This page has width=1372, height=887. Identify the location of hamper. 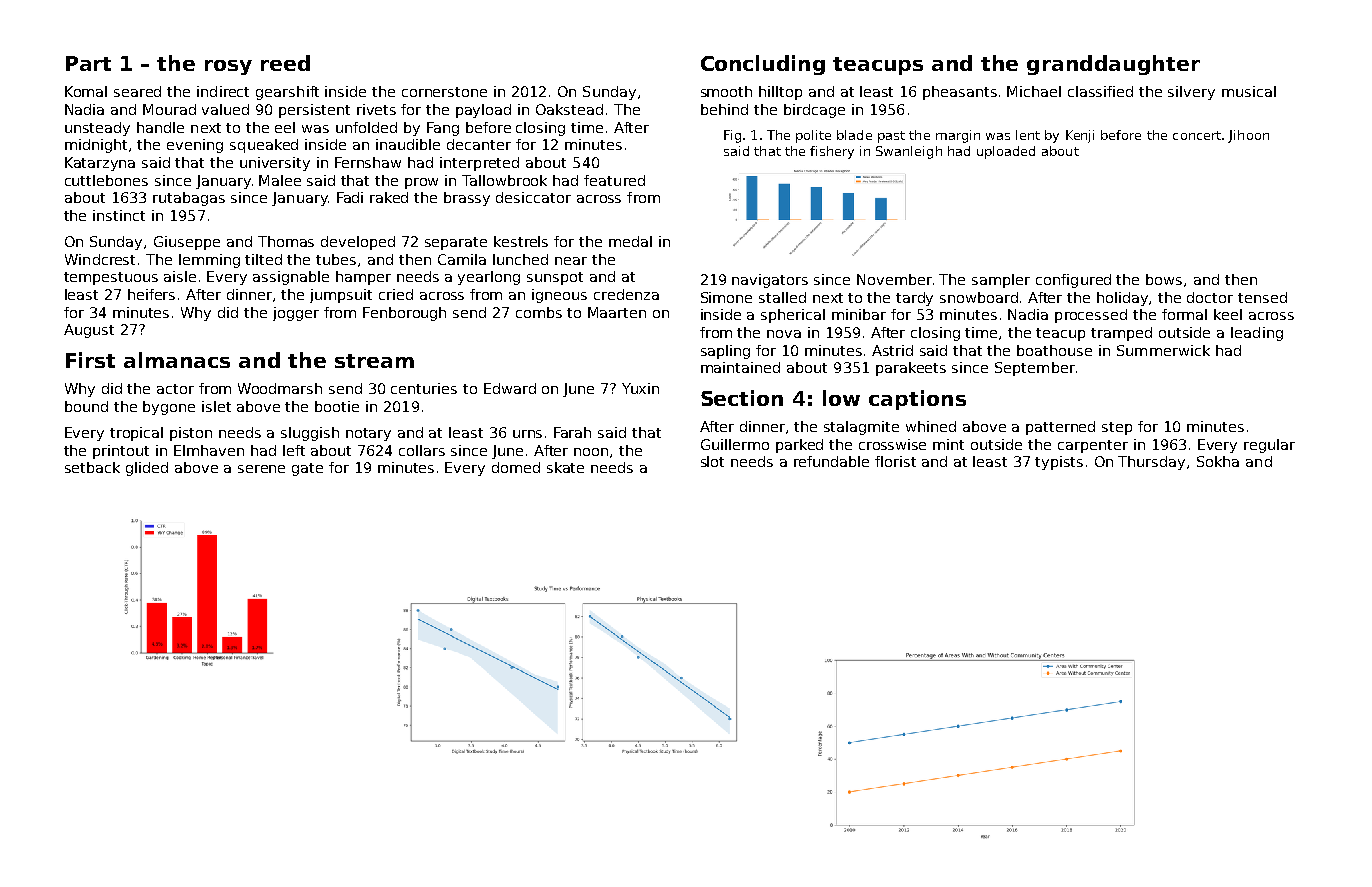
(363, 278).
